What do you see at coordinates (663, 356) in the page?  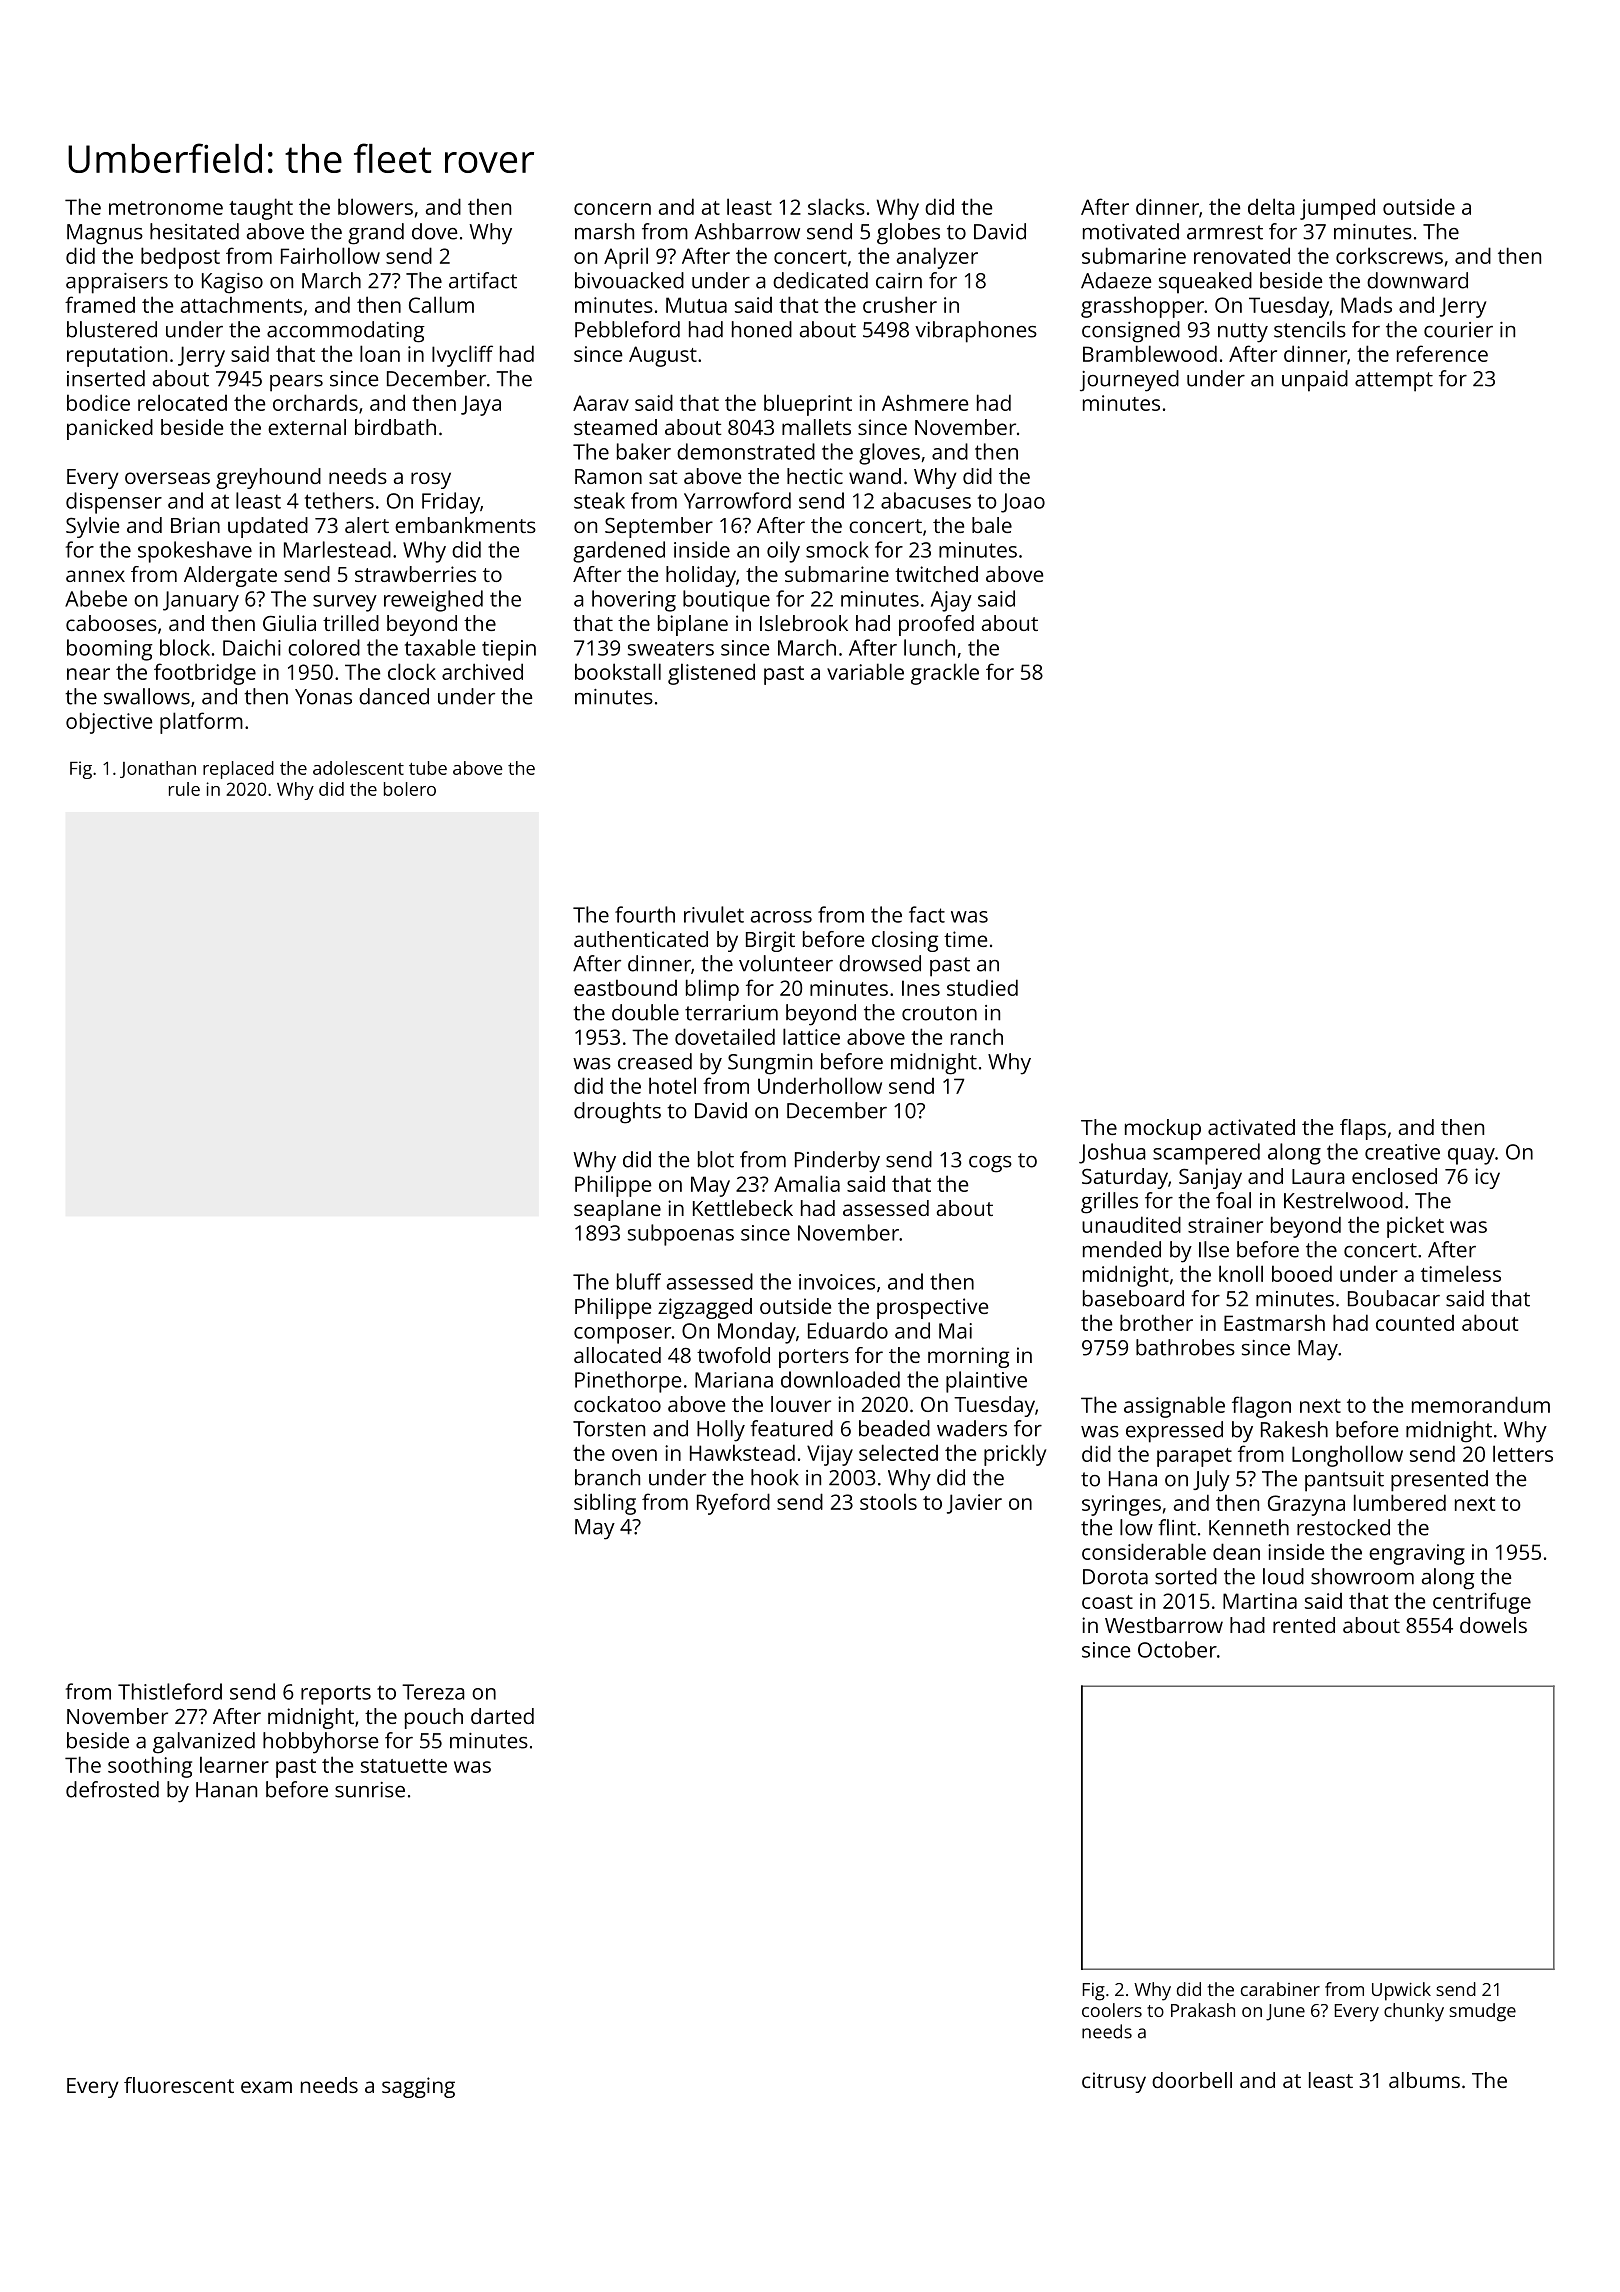 I see `August` at bounding box center [663, 356].
